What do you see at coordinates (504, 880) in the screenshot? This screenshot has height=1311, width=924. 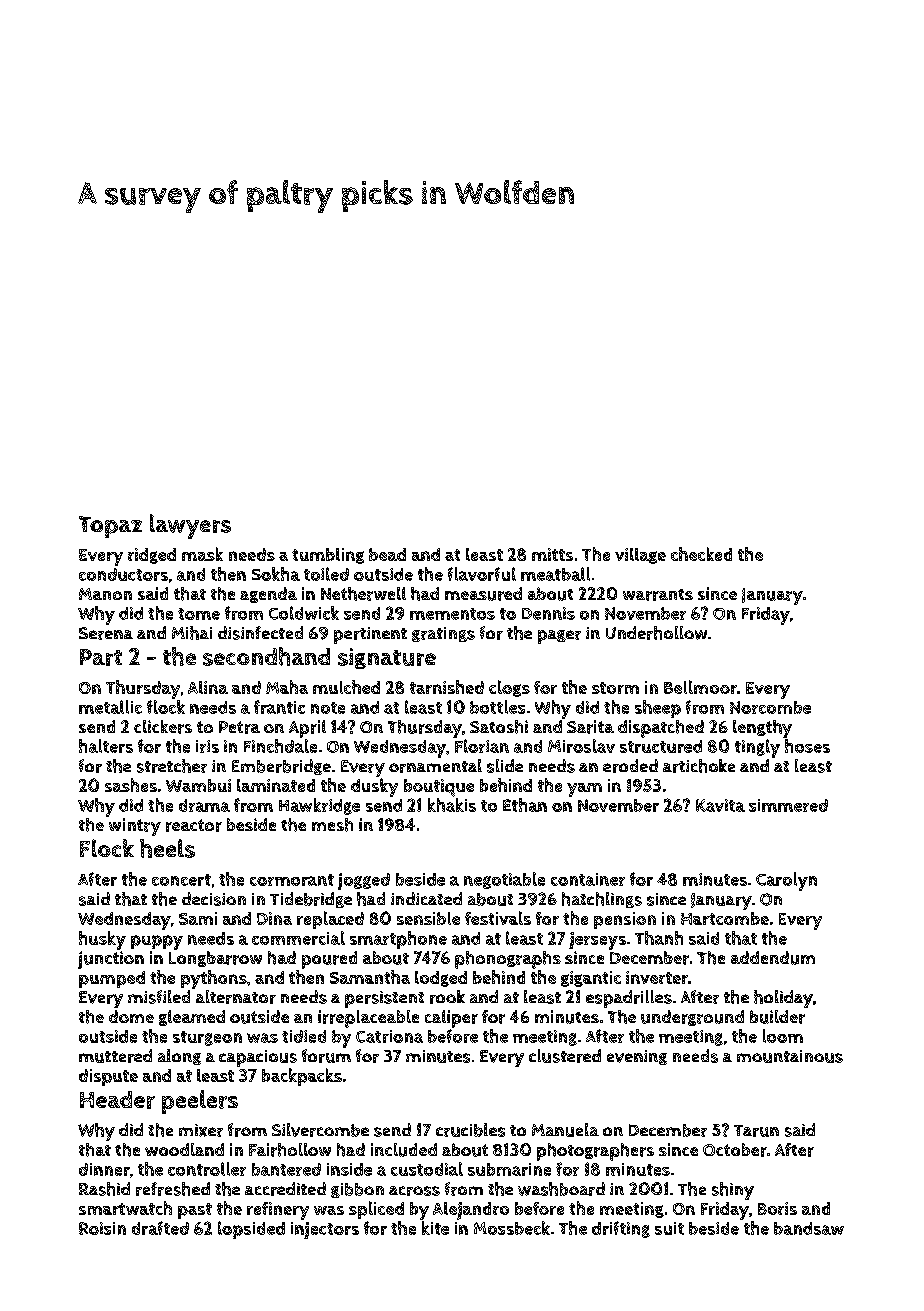 I see `negotiable` at bounding box center [504, 880].
